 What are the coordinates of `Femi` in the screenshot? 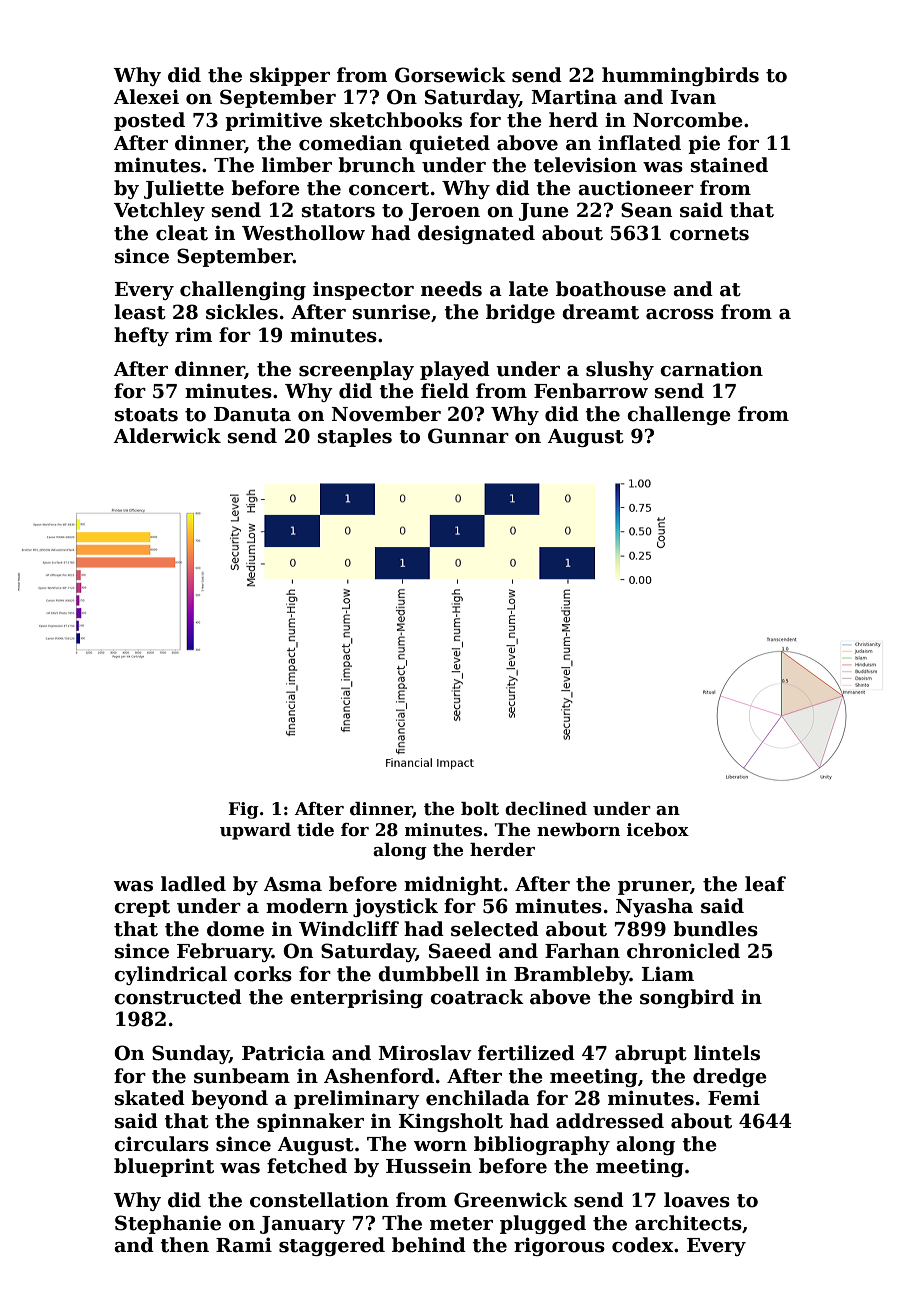 It's located at (734, 1098).
